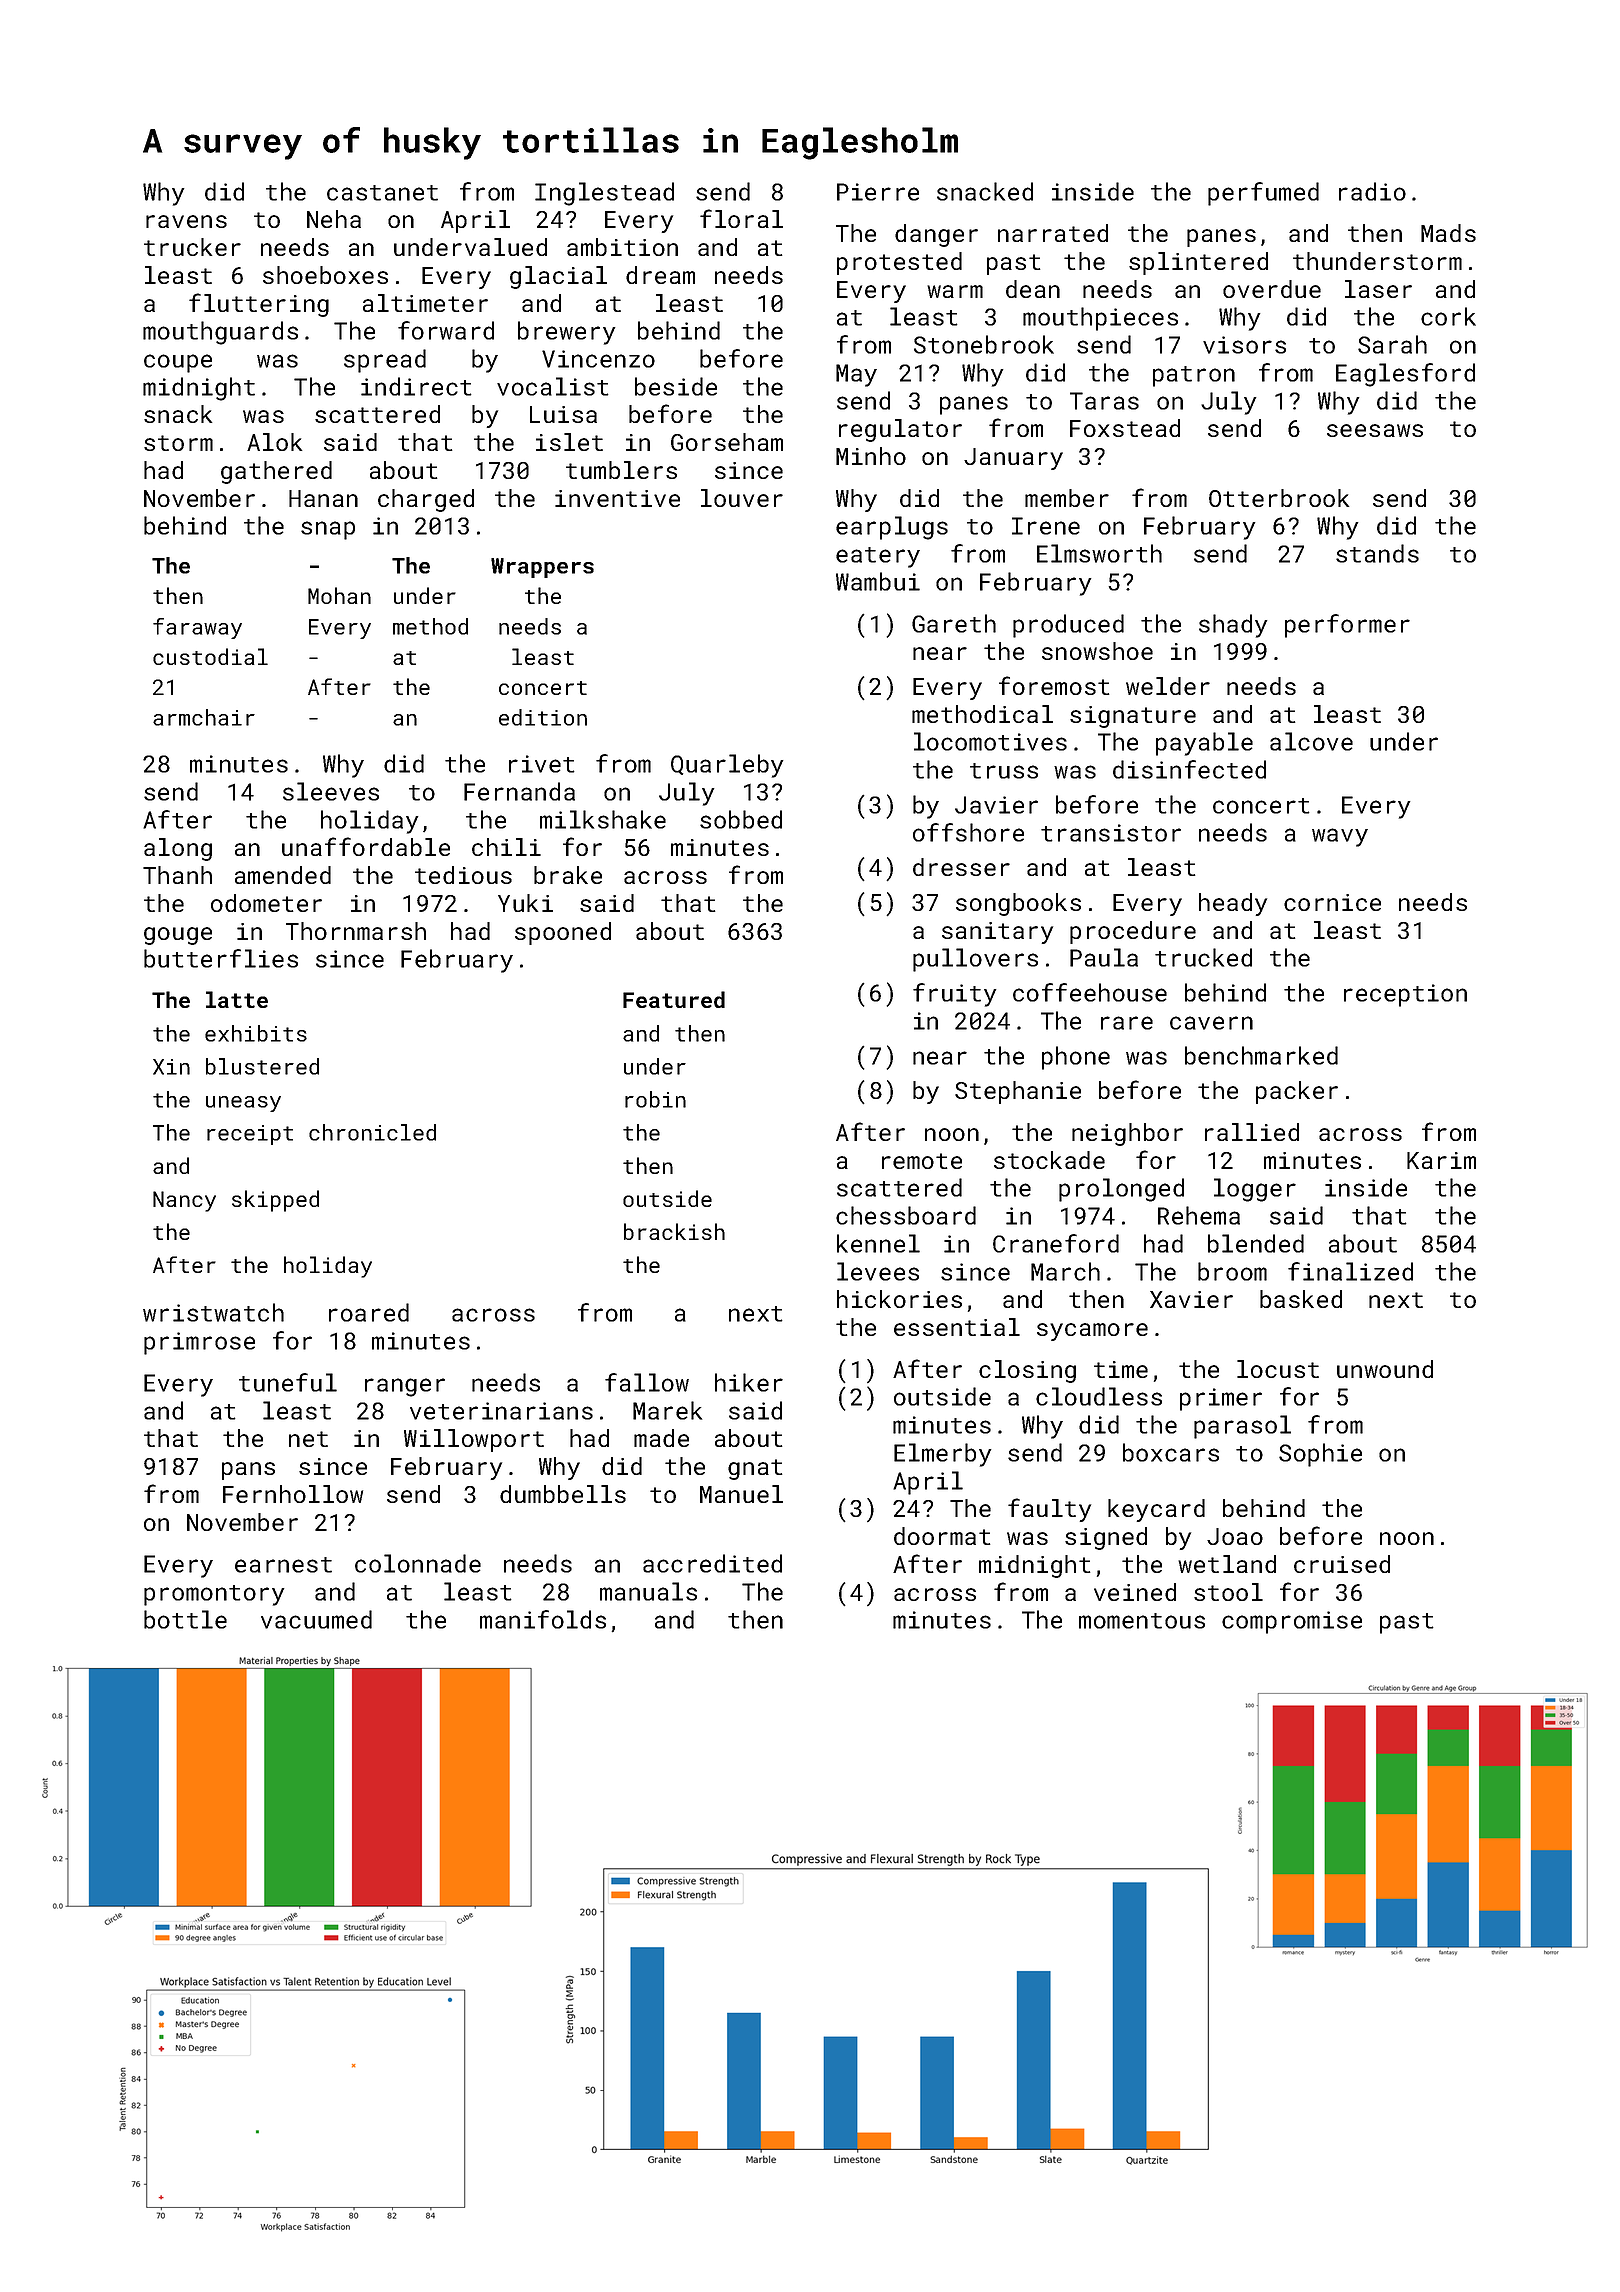 This screenshot has width=1620, height=2292. I want to click on ravens, so click(186, 221).
